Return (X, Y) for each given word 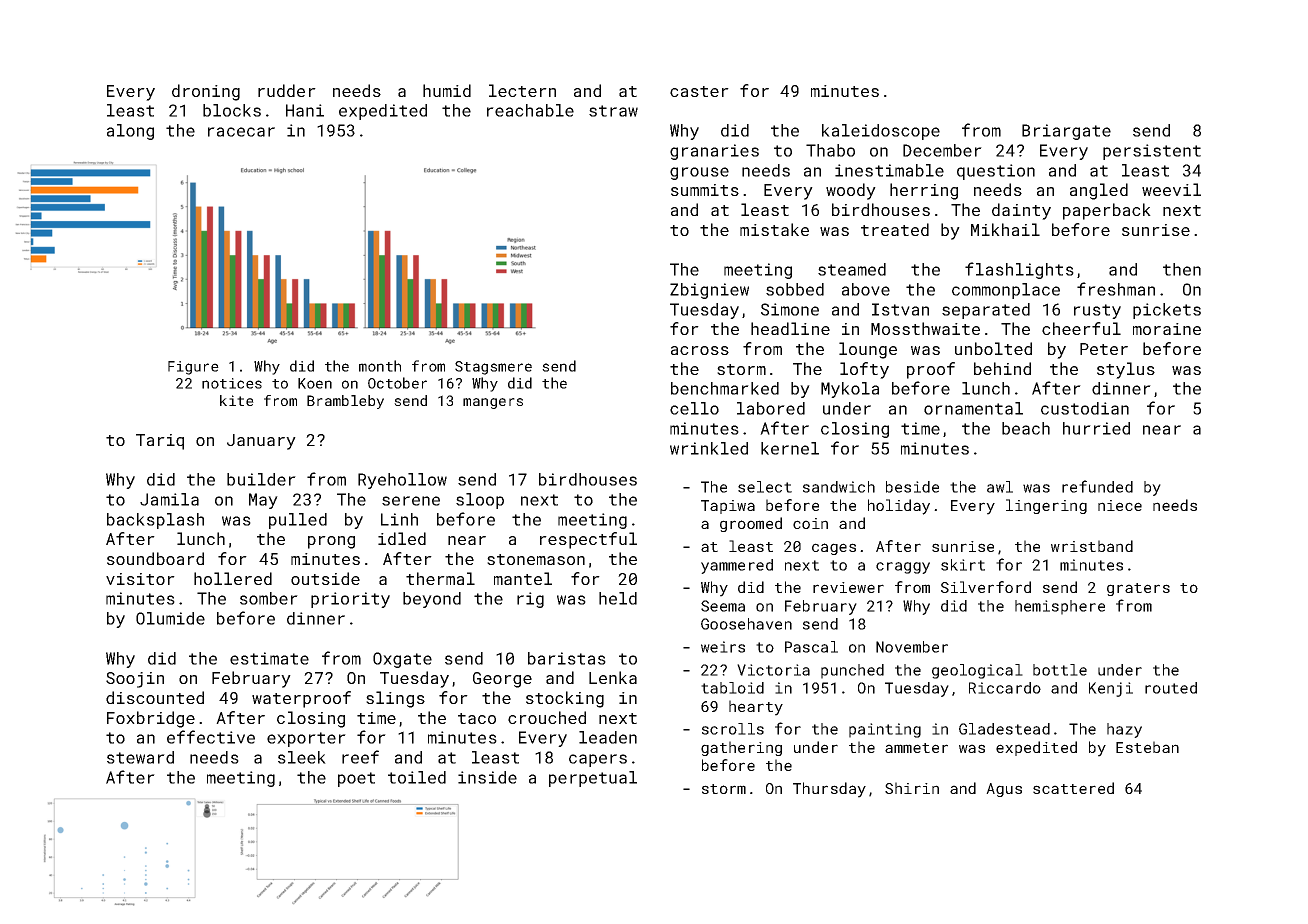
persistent (1152, 152)
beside (912, 487)
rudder (287, 90)
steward (140, 757)
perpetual (593, 779)
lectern (522, 90)
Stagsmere (493, 368)
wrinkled (709, 448)
